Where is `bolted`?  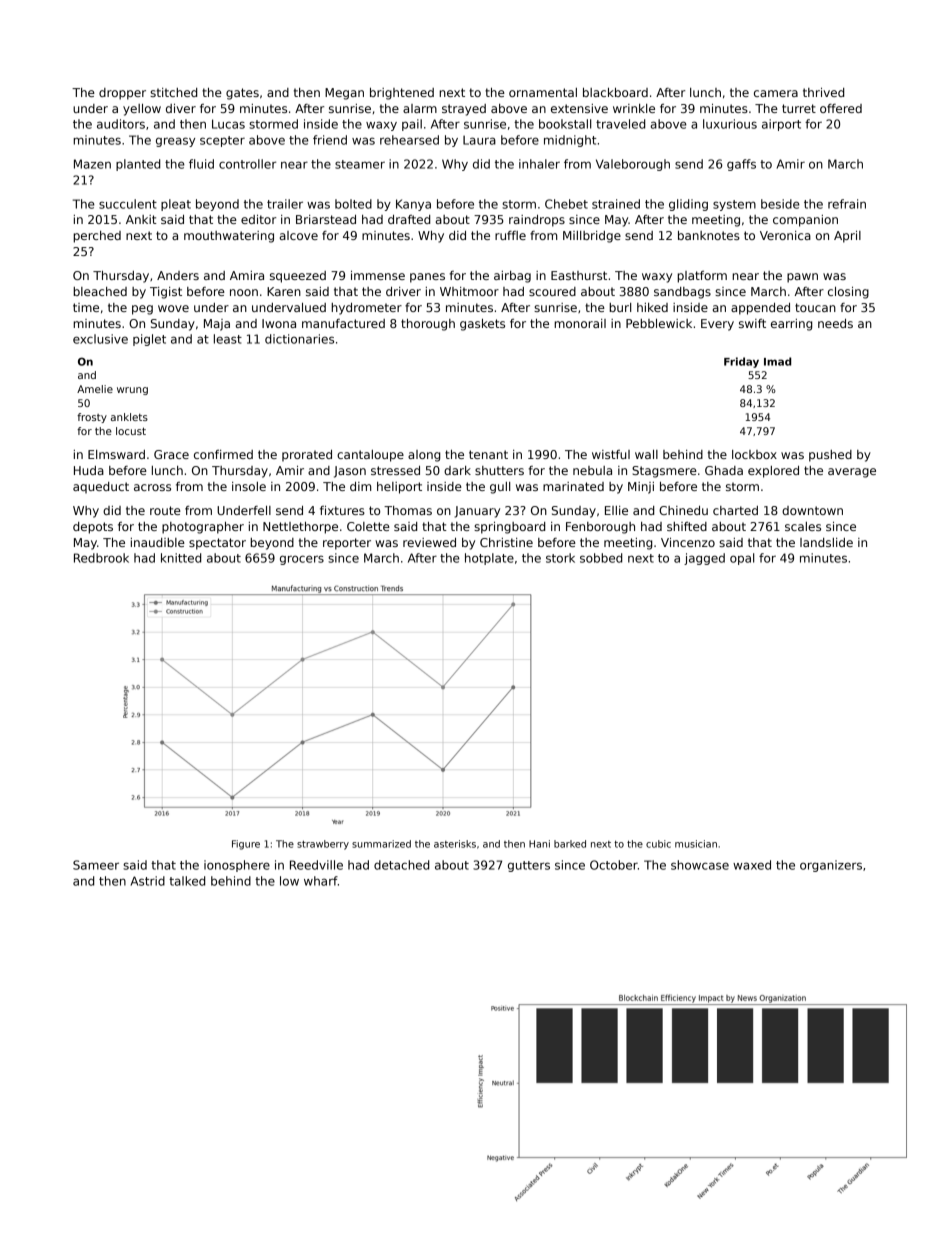 bolted is located at coordinates (353, 204).
